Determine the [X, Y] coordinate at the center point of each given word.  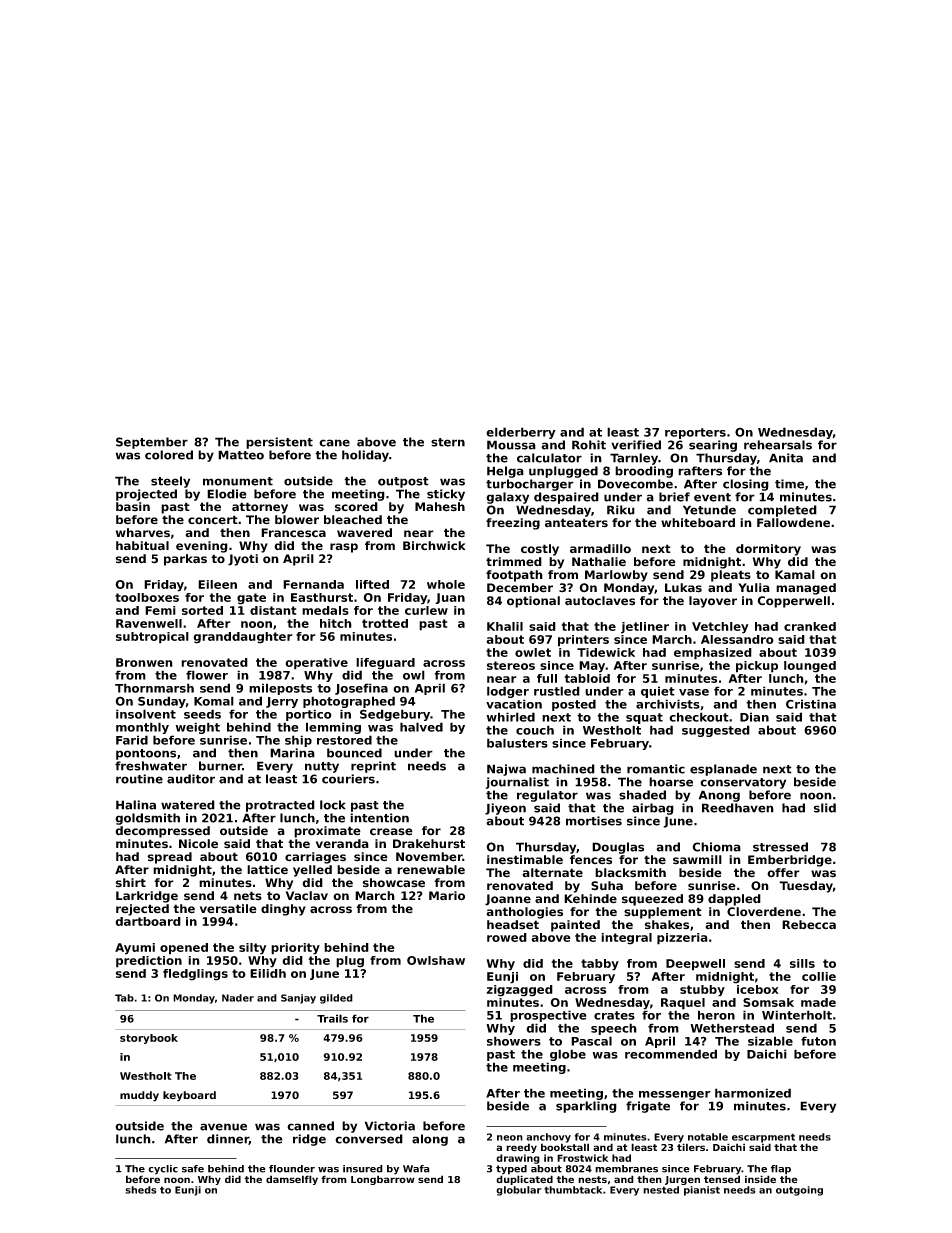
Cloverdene [764, 912]
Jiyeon [505, 809]
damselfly [292, 1180]
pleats [731, 576]
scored [356, 507]
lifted [372, 584]
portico [309, 715]
